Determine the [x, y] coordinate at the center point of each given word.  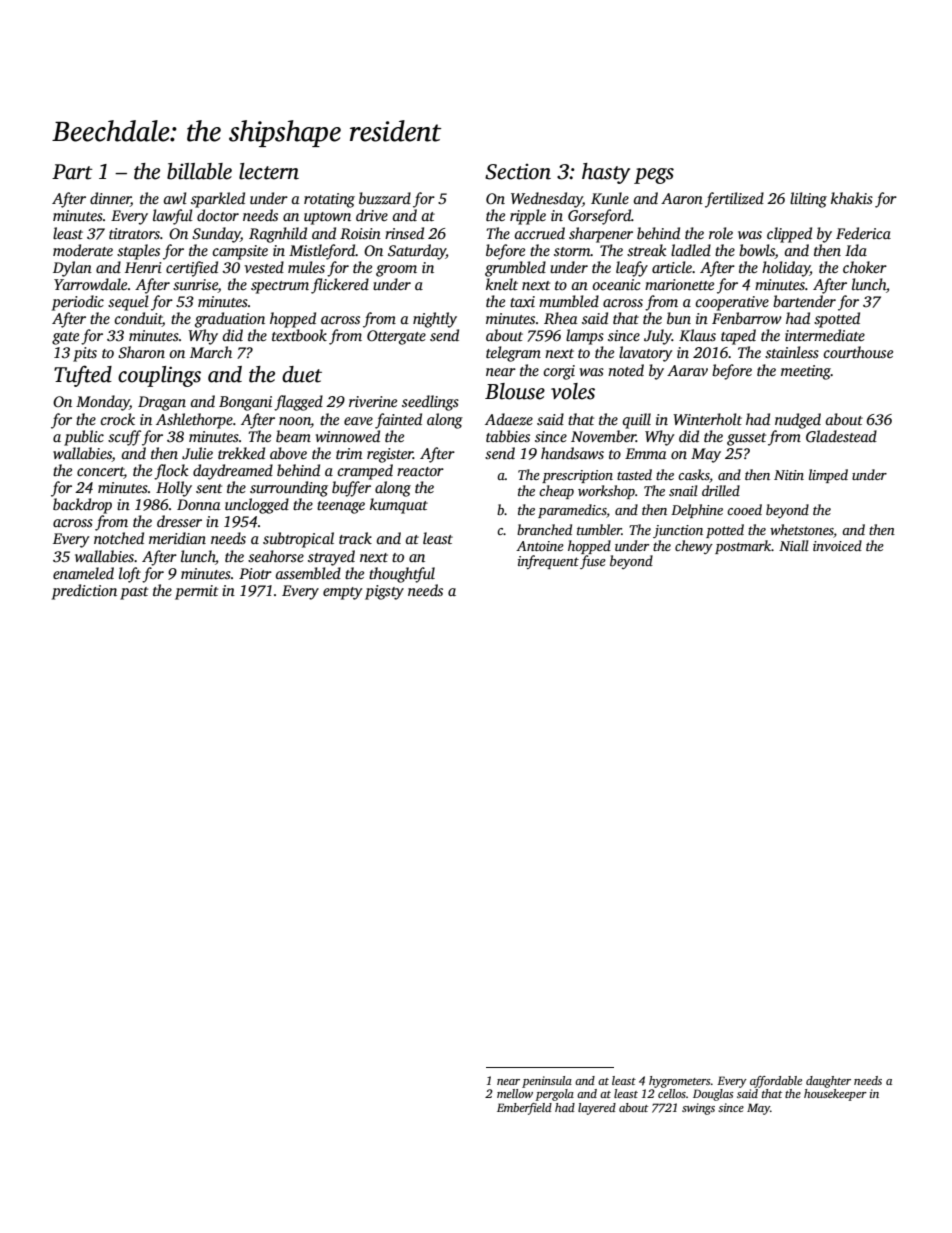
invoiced [837, 545]
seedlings [430, 403]
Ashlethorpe [194, 421]
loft [130, 575]
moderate [83, 250]
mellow [515, 1093]
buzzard [385, 198]
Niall [794, 545]
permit [196, 592]
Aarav [687, 370]
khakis [852, 198]
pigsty [384, 592]
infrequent [548, 562]
